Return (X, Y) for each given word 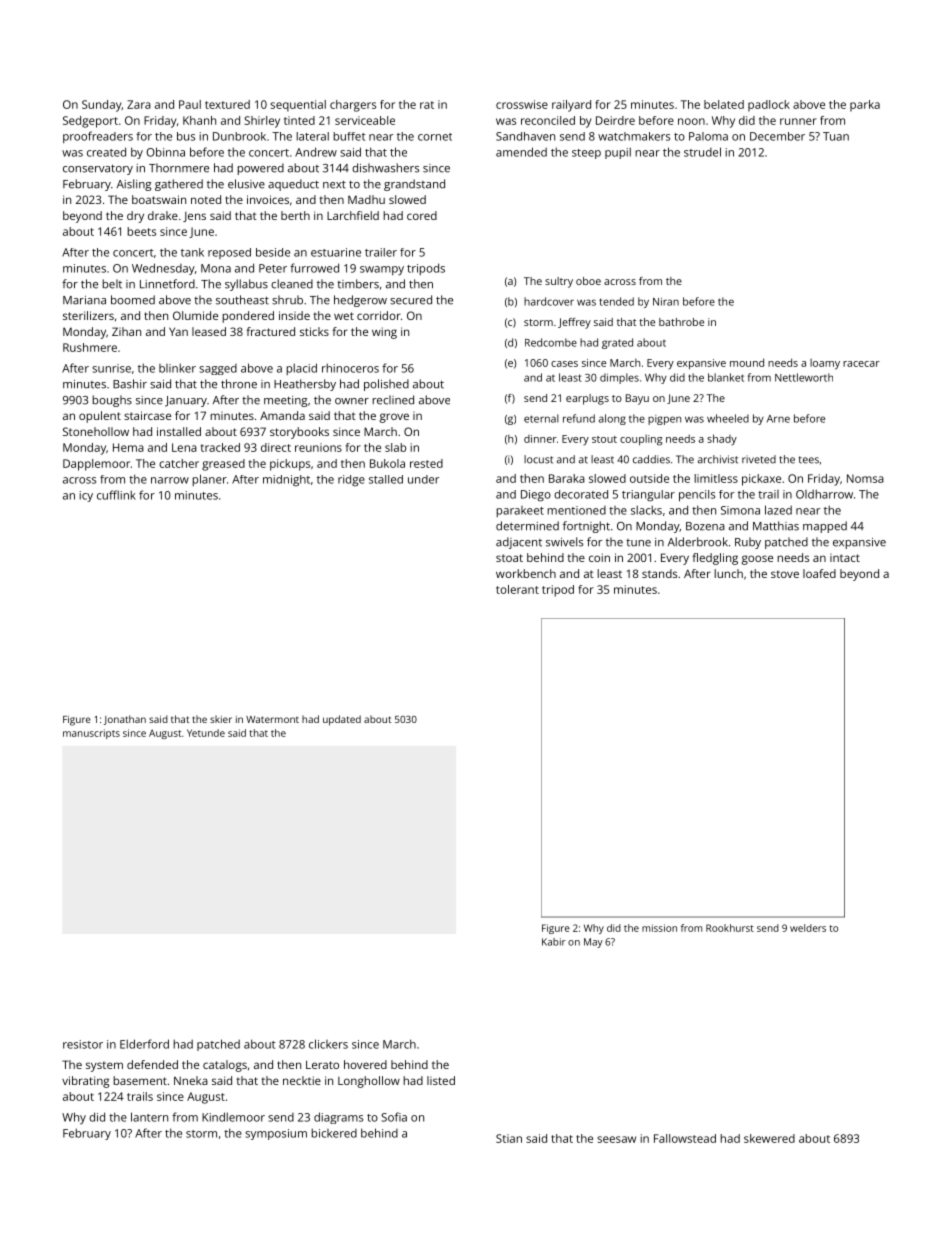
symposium (276, 1134)
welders (808, 928)
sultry (559, 282)
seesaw (616, 1139)
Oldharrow (824, 494)
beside (273, 252)
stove (785, 574)
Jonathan (125, 720)
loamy (825, 364)
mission (659, 928)
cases (564, 364)
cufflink (116, 495)
